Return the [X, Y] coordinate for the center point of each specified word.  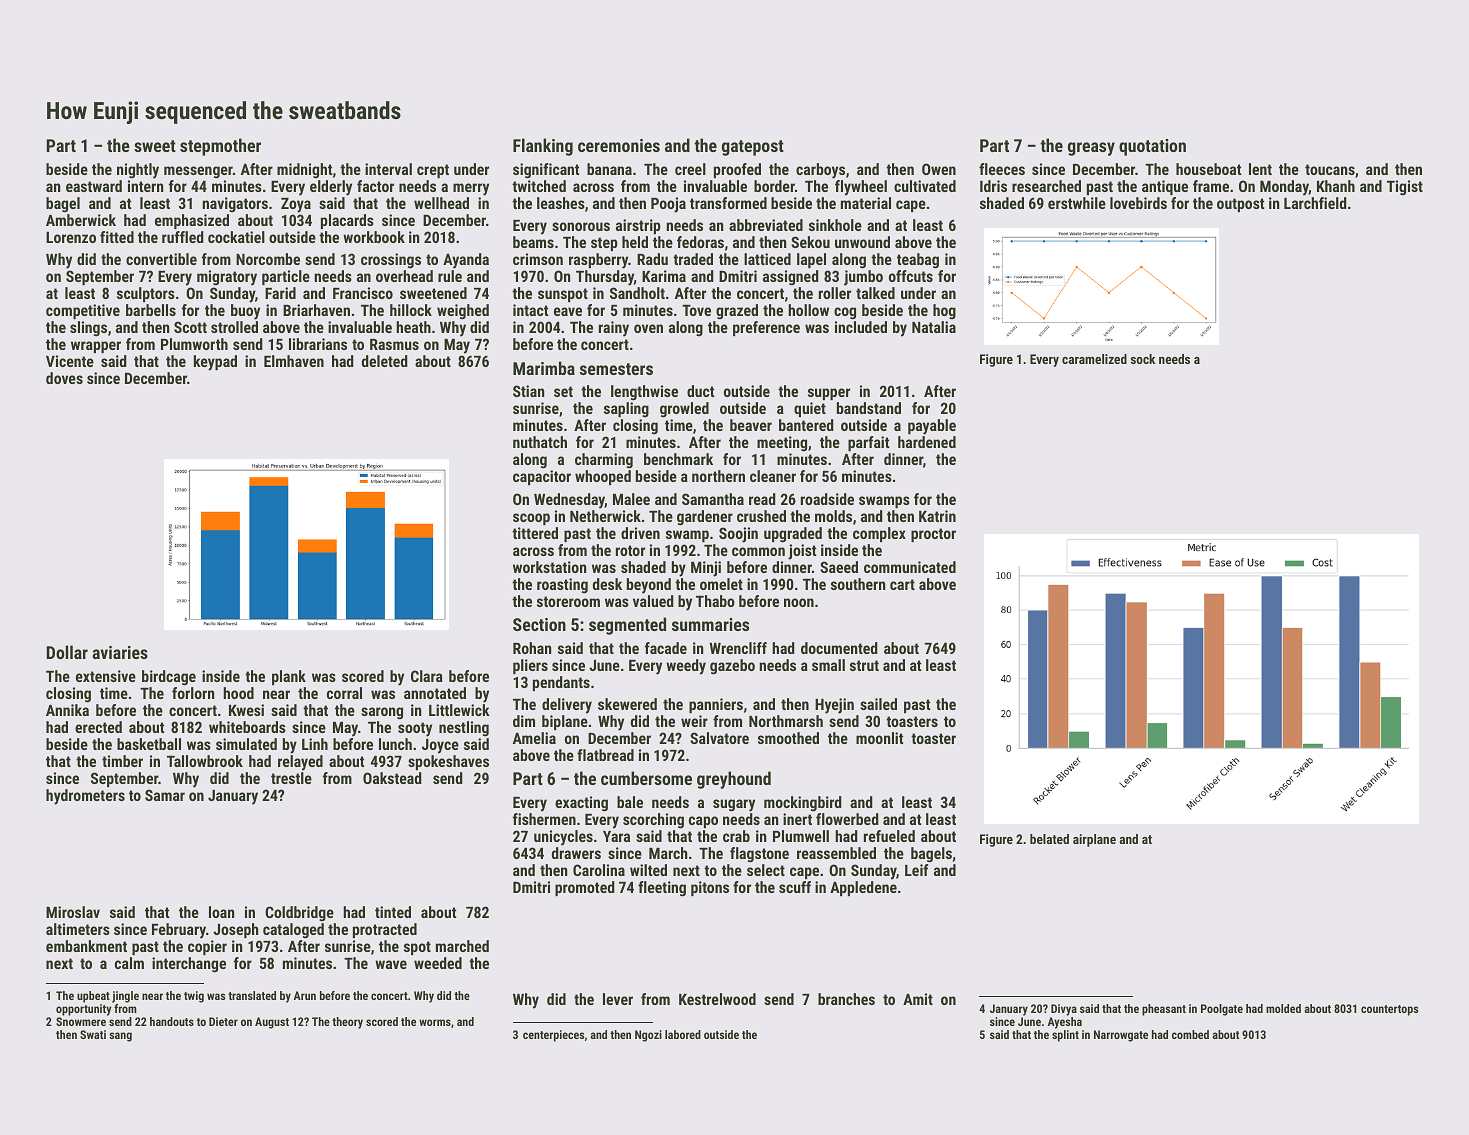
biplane [565, 722]
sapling [626, 410]
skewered [627, 704]
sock [1143, 359]
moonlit [879, 738]
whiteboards [247, 727]
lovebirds [1138, 203]
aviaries [120, 652]
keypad [215, 363]
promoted [585, 888]
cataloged [293, 931]
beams [533, 242]
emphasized [192, 221]
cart [902, 584]
